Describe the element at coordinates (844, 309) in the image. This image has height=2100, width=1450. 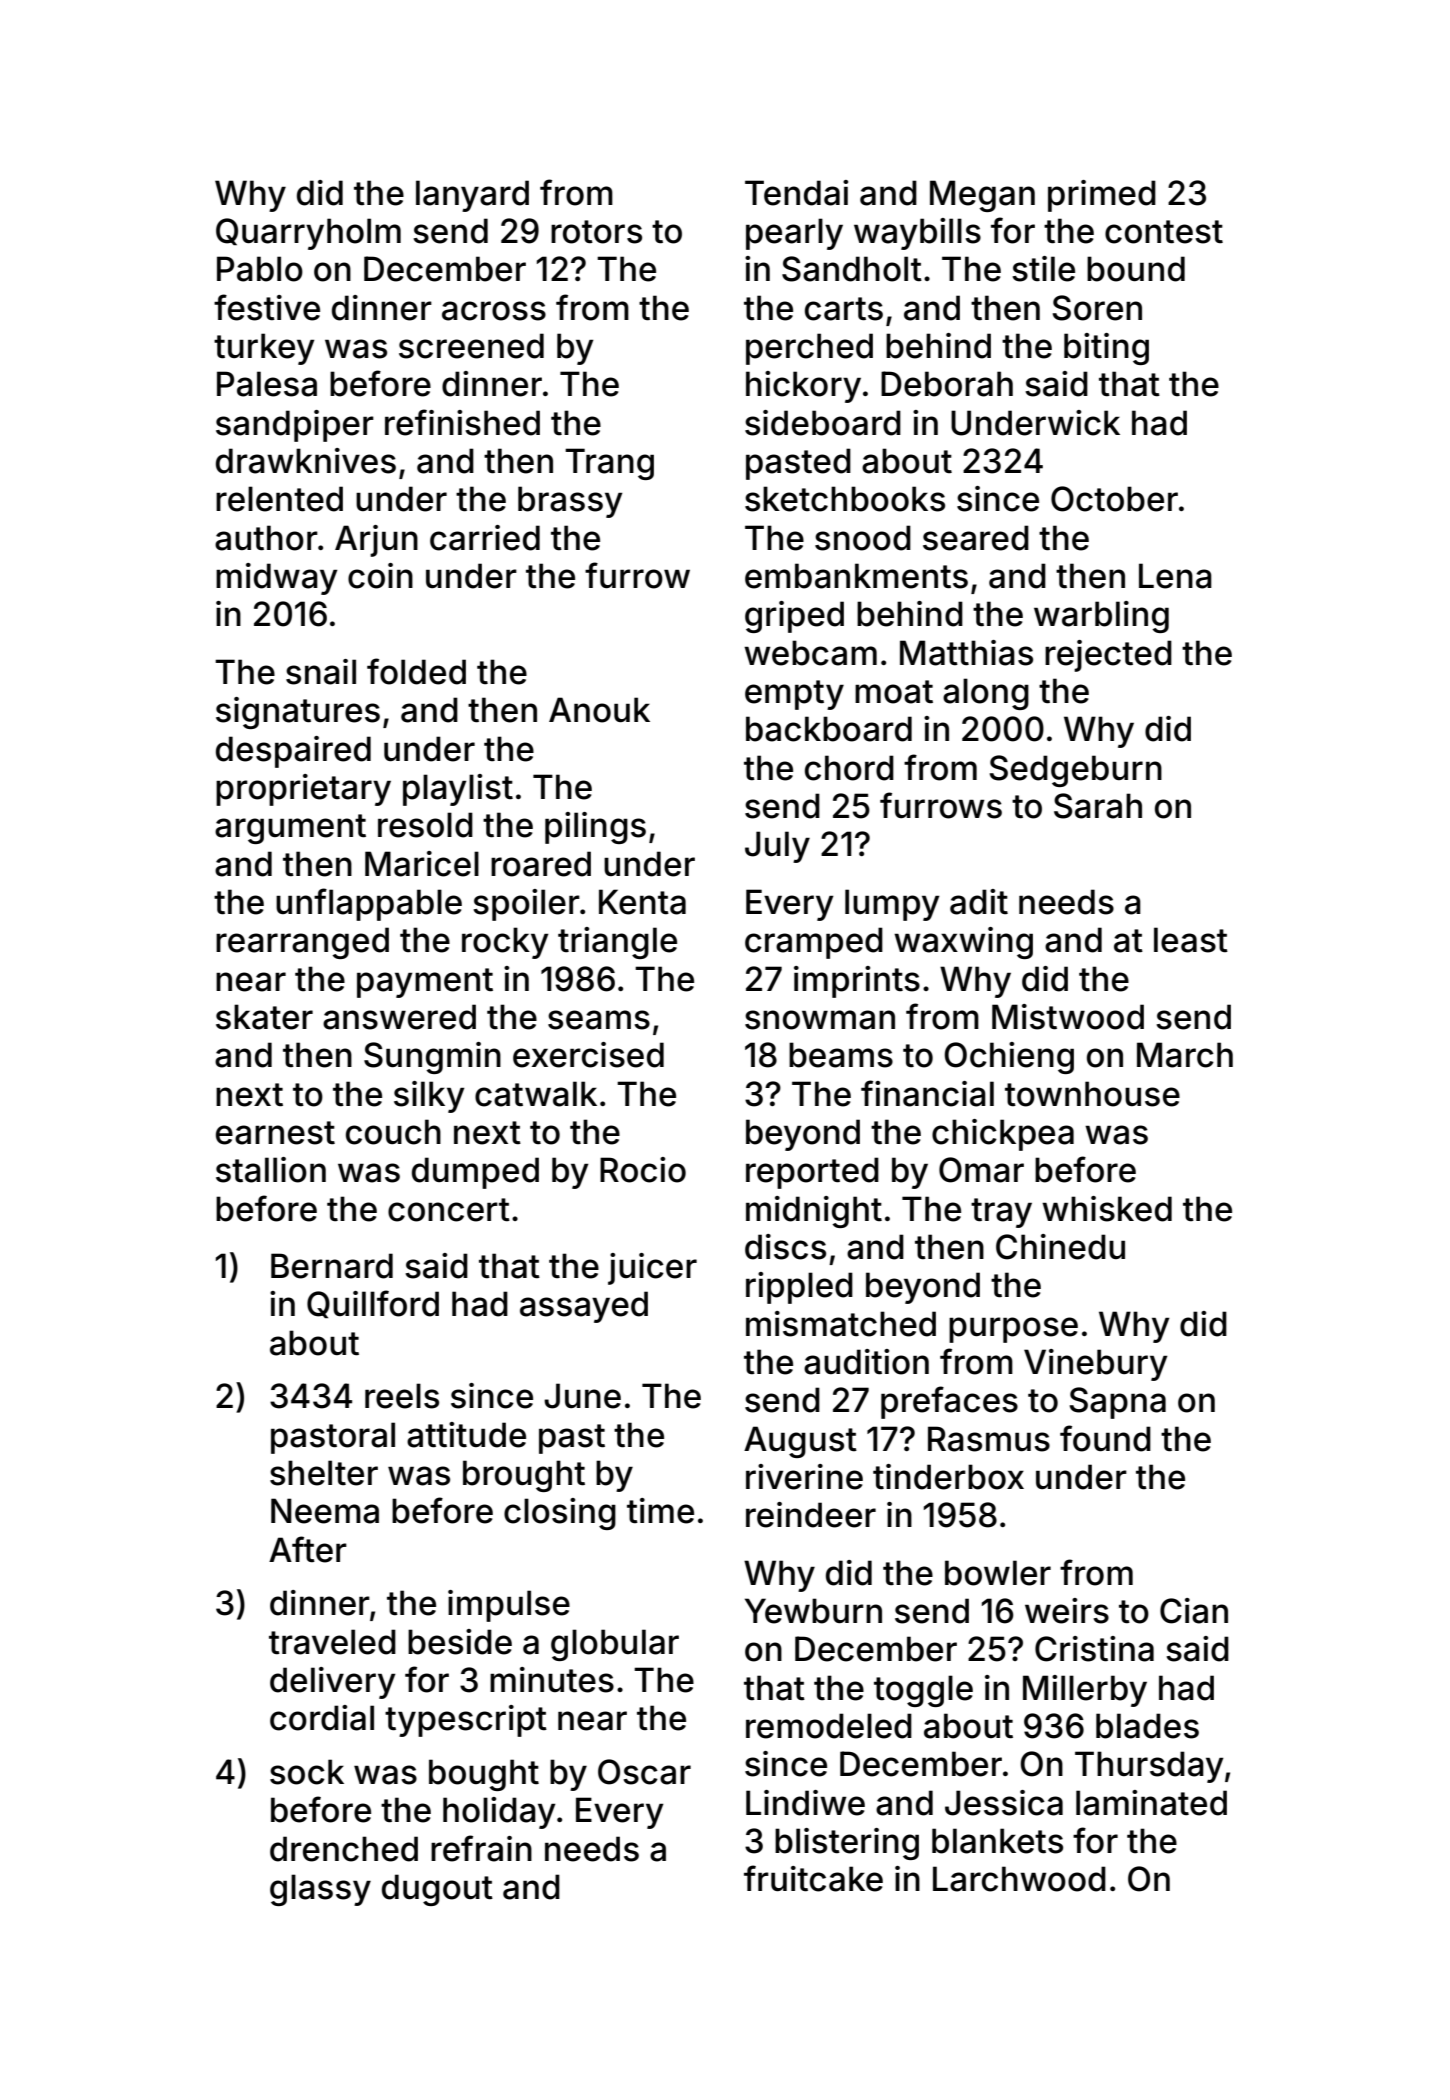
I see `carts` at that location.
